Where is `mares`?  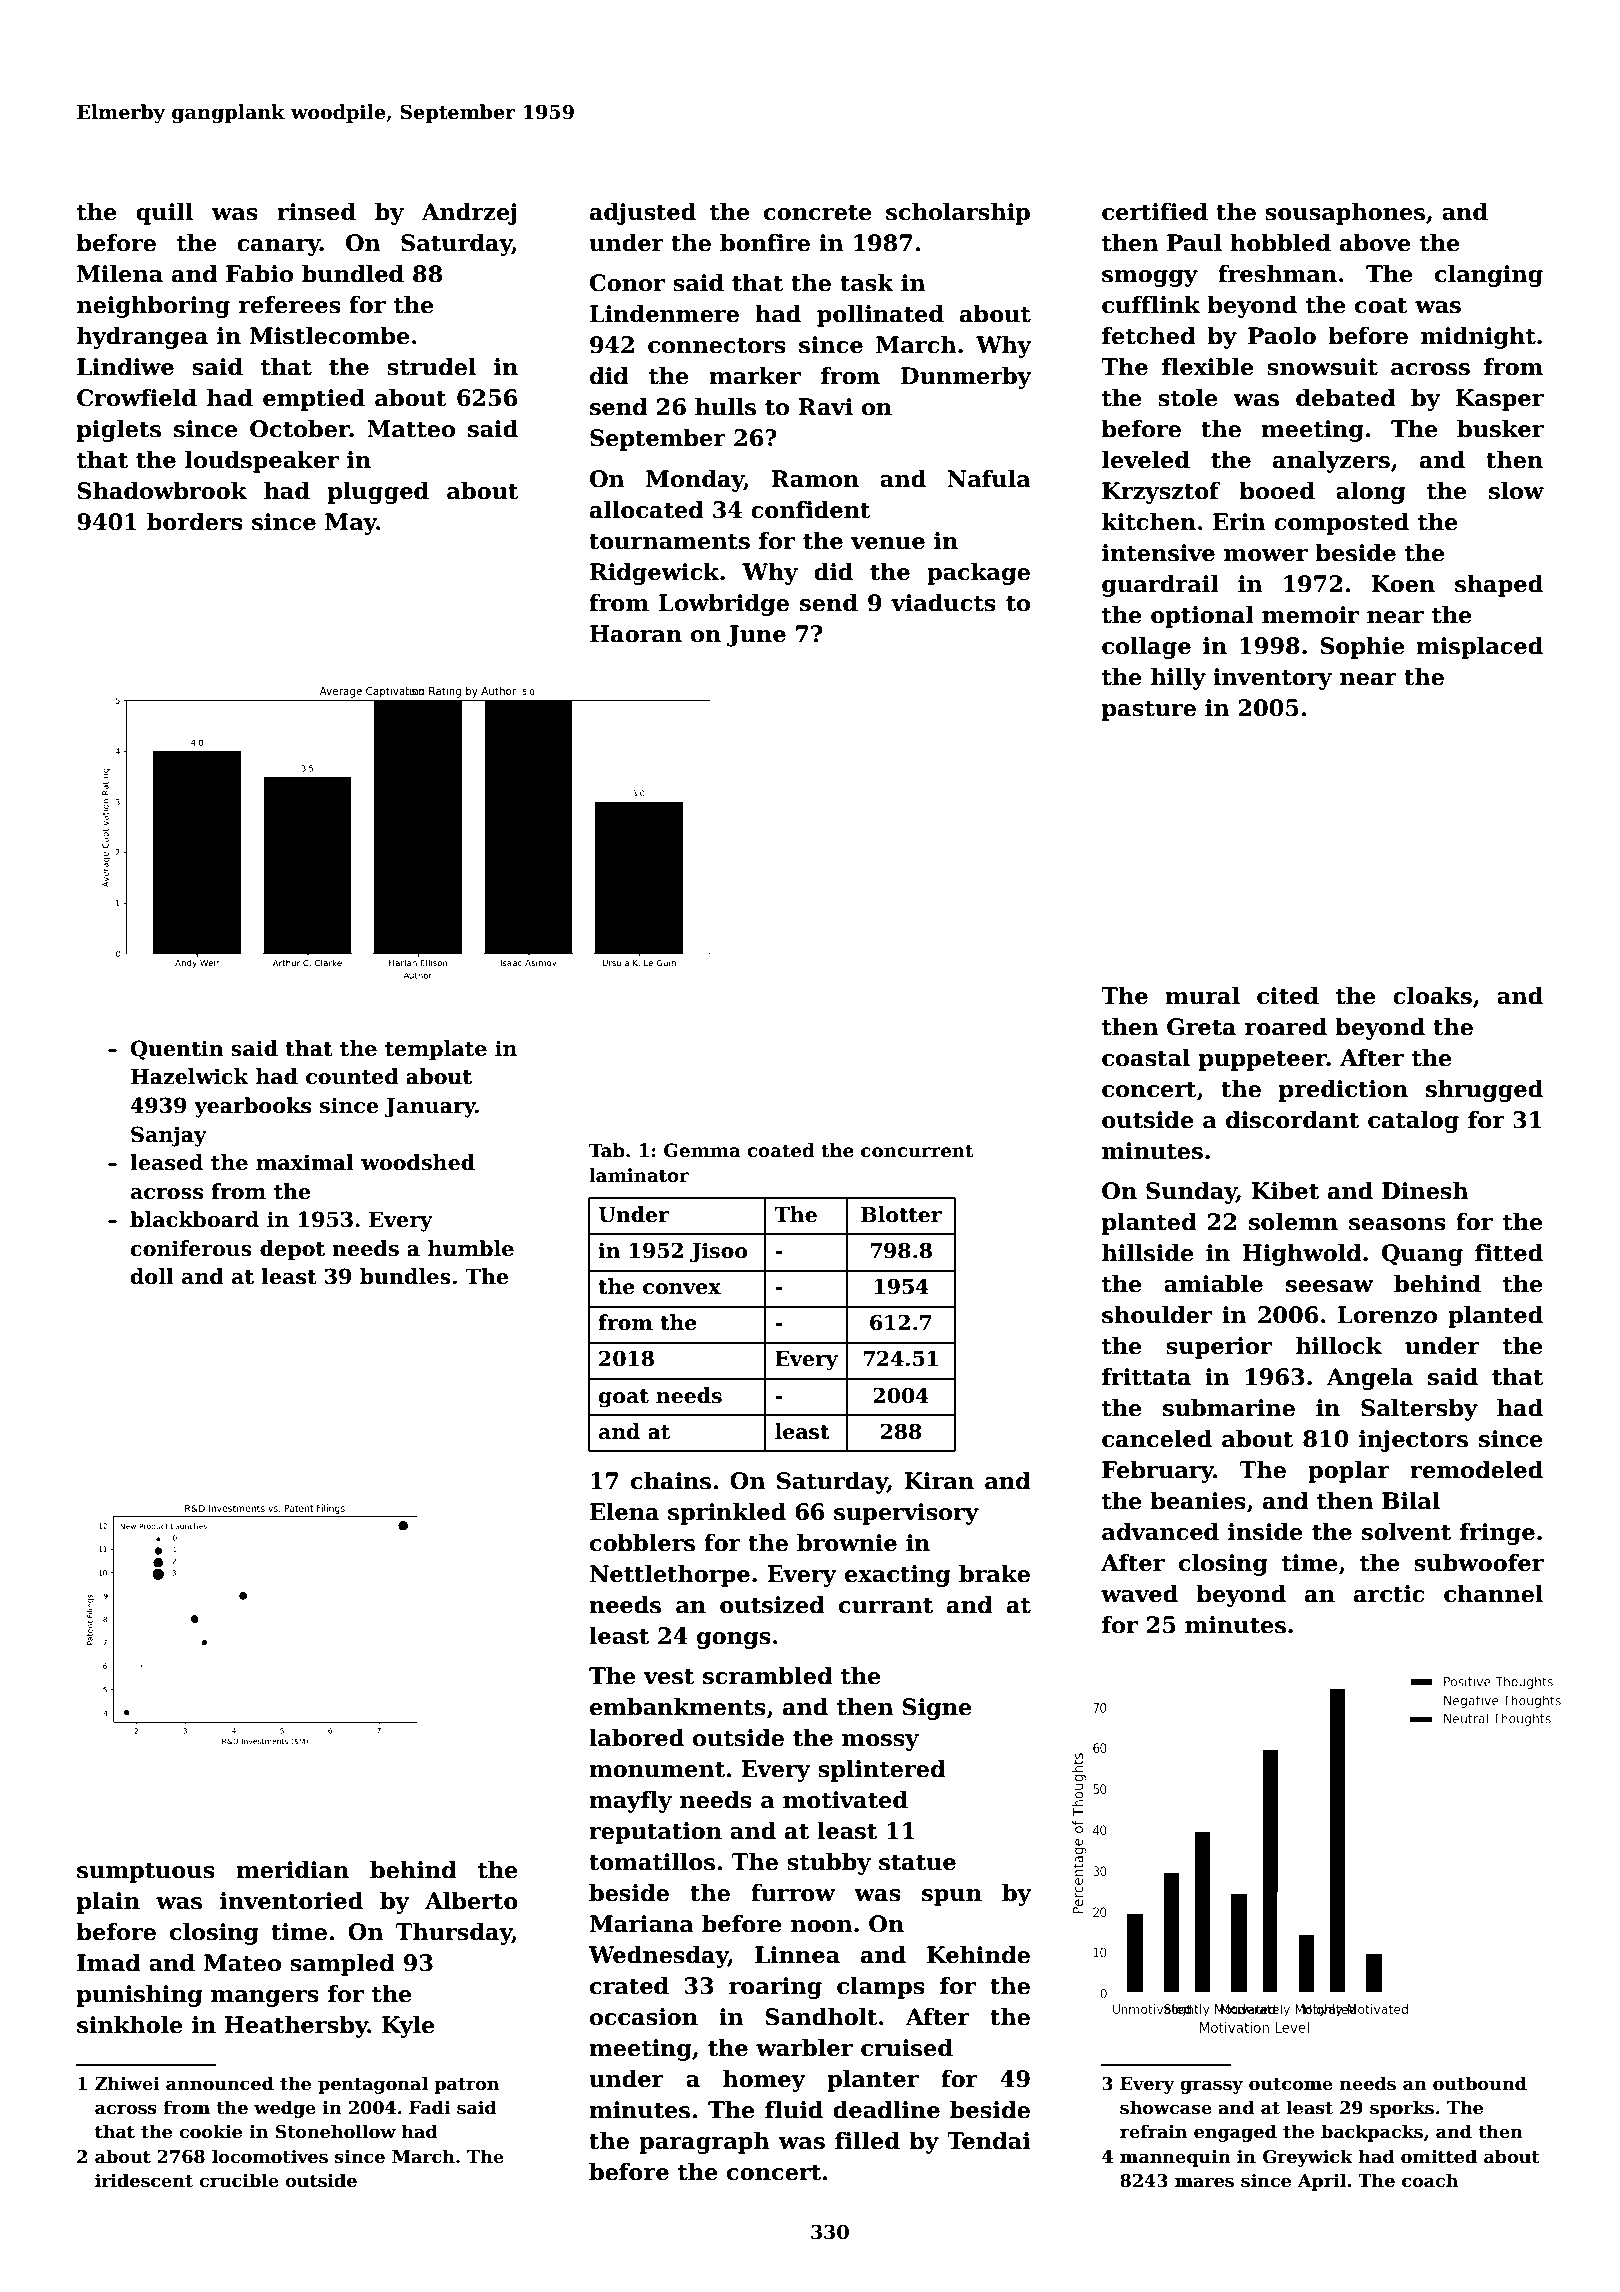 mares is located at coordinates (1204, 2182).
